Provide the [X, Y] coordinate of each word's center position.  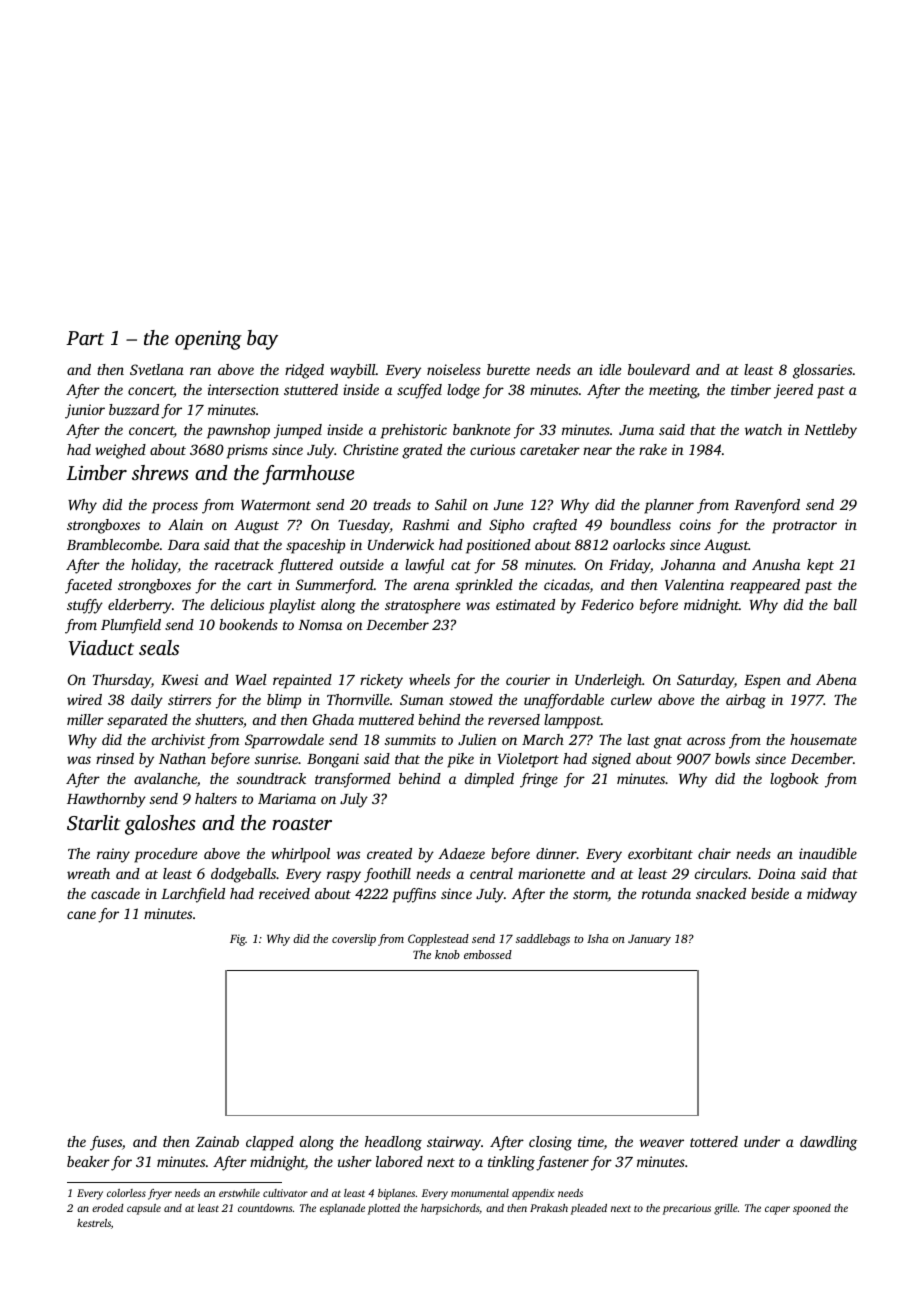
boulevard [659, 369]
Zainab [217, 1141]
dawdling [828, 1143]
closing [550, 1143]
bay [262, 340]
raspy [344, 877]
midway [832, 895]
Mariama [287, 798]
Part [85, 338]
